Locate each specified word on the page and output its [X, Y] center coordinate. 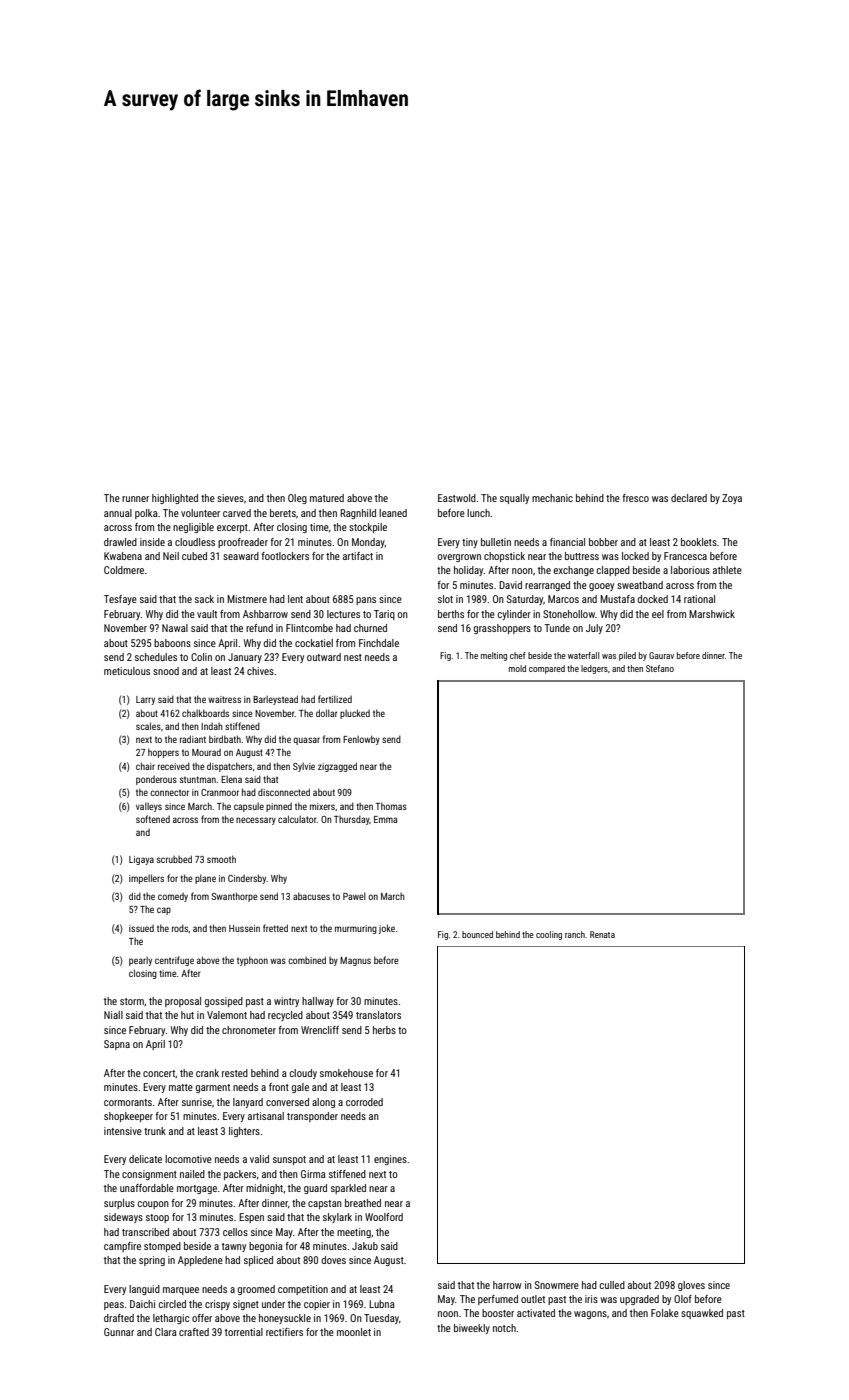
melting [494, 656]
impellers [146, 879]
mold [517, 668]
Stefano [660, 668]
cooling [549, 935]
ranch [575, 934]
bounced [477, 934]
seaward [241, 556]
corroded [364, 1102]
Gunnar [119, 1332]
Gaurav [661, 655]
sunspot [289, 1160]
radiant [193, 739]
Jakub [365, 1246]
